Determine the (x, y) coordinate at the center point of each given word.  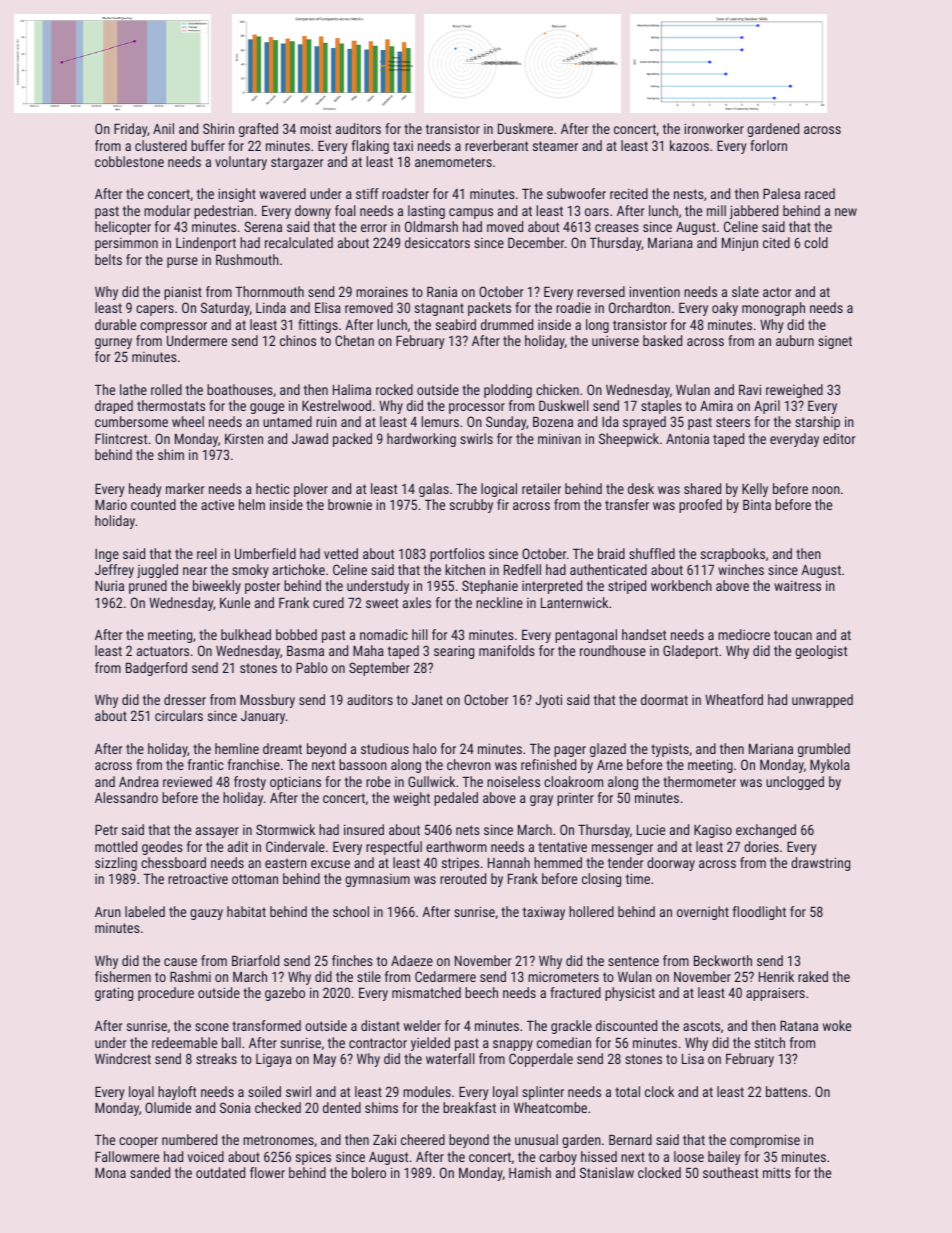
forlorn (768, 145)
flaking (370, 147)
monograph (773, 309)
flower (267, 1172)
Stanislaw (607, 1172)
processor (477, 408)
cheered (423, 1139)
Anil (163, 128)
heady (145, 490)
